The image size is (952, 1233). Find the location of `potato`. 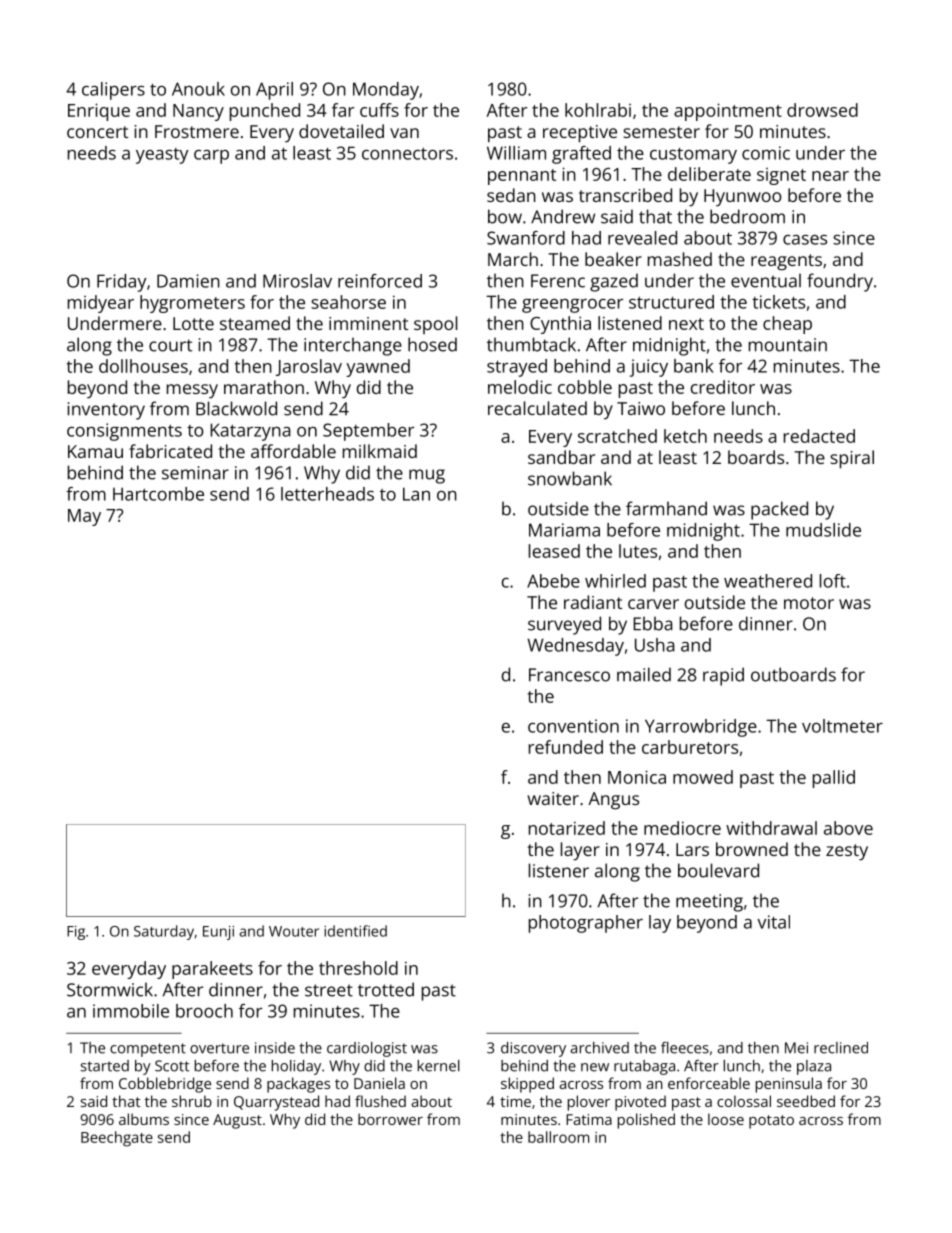

potato is located at coordinates (771, 1122).
